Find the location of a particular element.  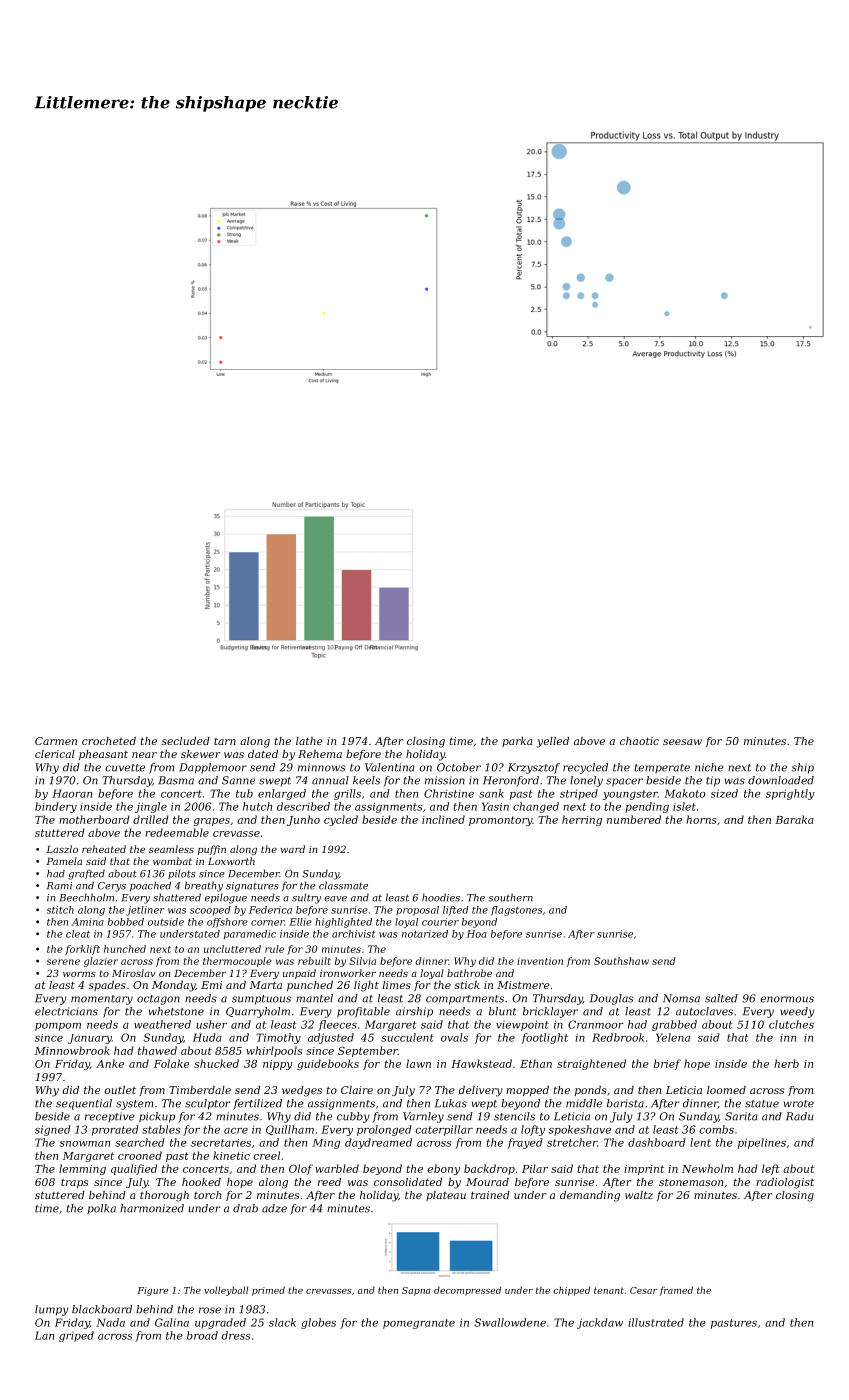

seesaw is located at coordinates (682, 742).
